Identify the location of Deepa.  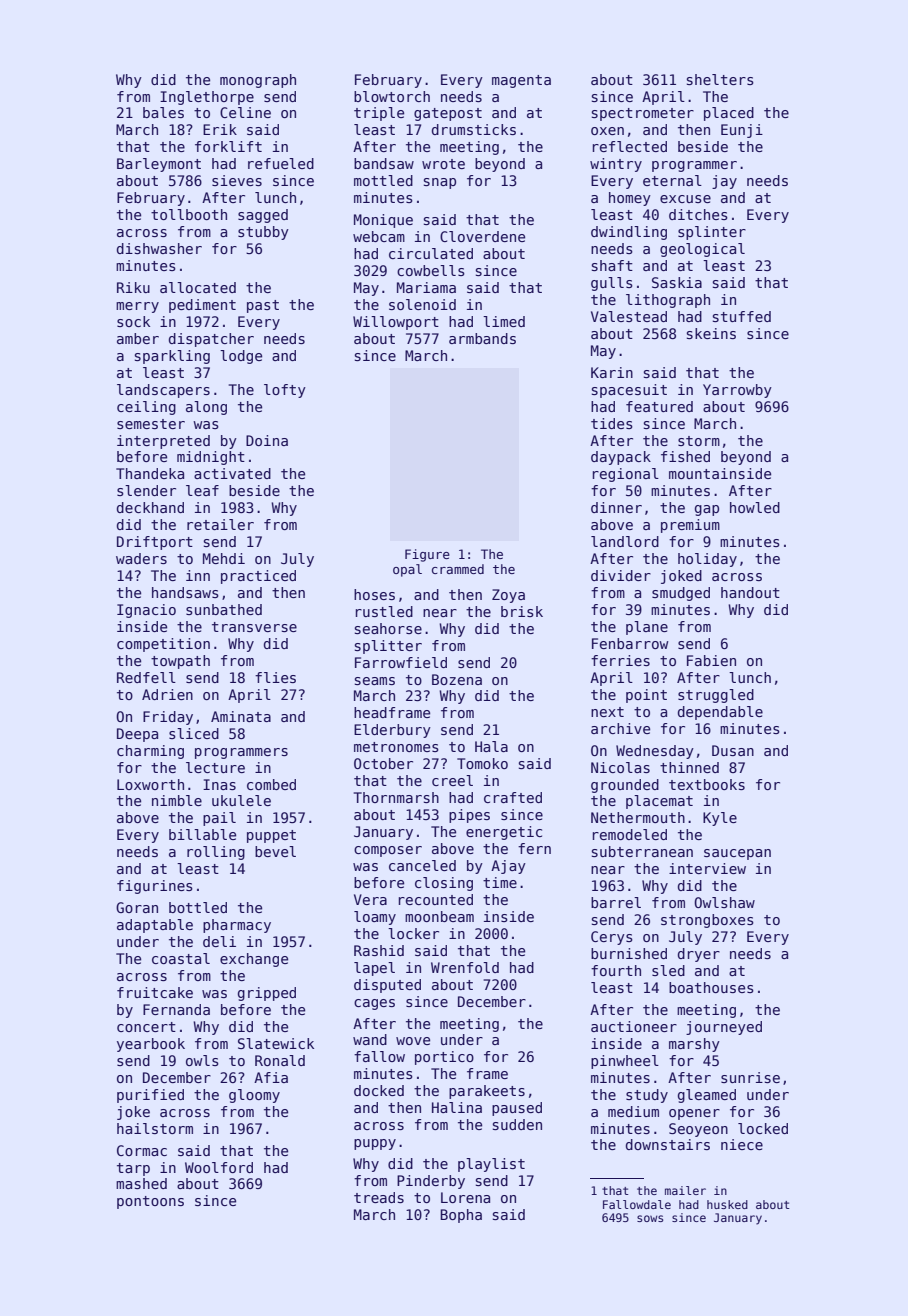
(137, 735).
